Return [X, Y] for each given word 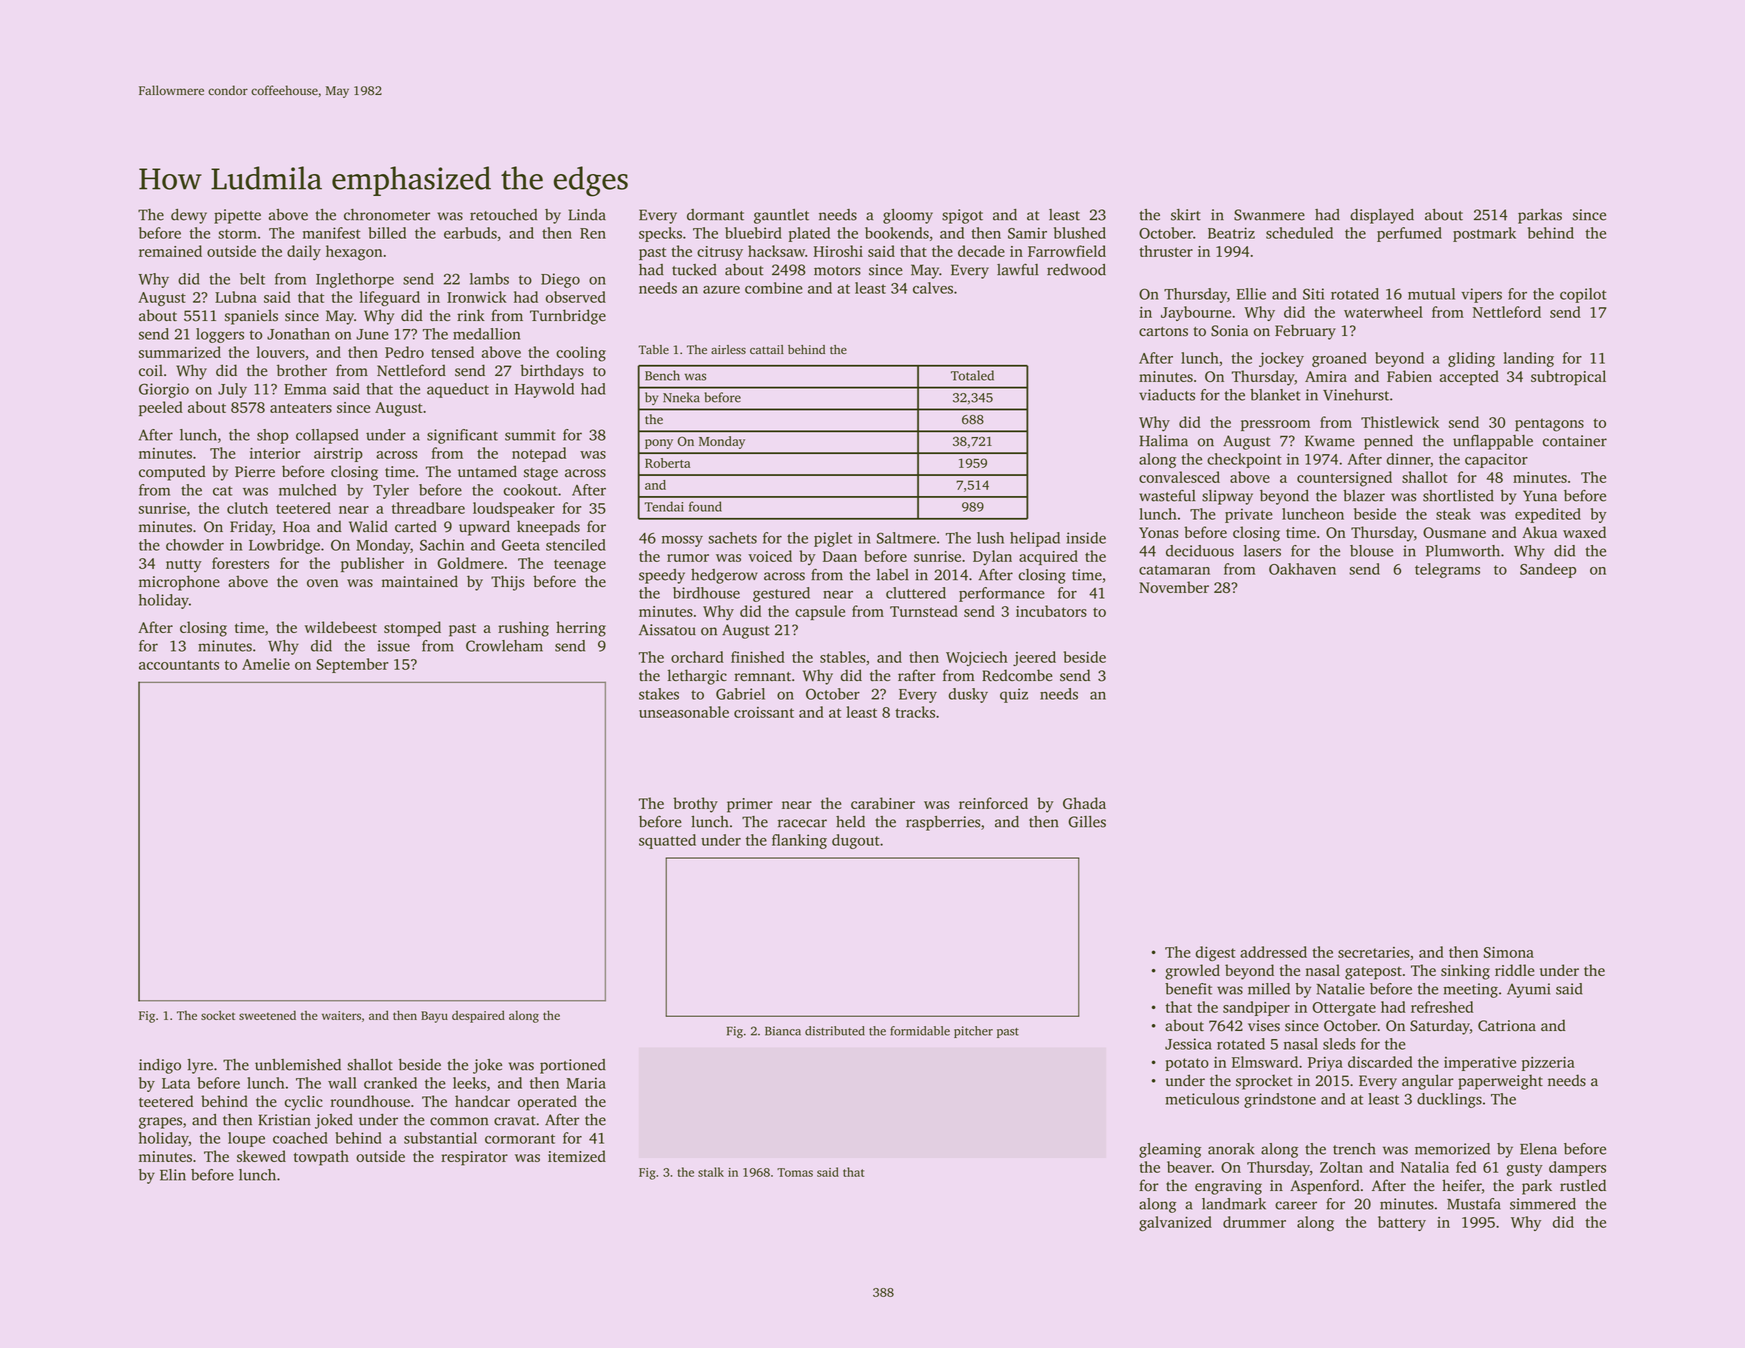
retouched [503, 215]
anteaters [301, 408]
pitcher [973, 1032]
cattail [767, 349]
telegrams [1447, 570]
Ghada [1084, 803]
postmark [1484, 234]
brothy [695, 805]
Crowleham [504, 646]
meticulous [1202, 1099]
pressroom [1275, 425]
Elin [173, 1175]
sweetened [267, 1015]
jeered [1034, 658]
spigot [962, 216]
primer [750, 805]
